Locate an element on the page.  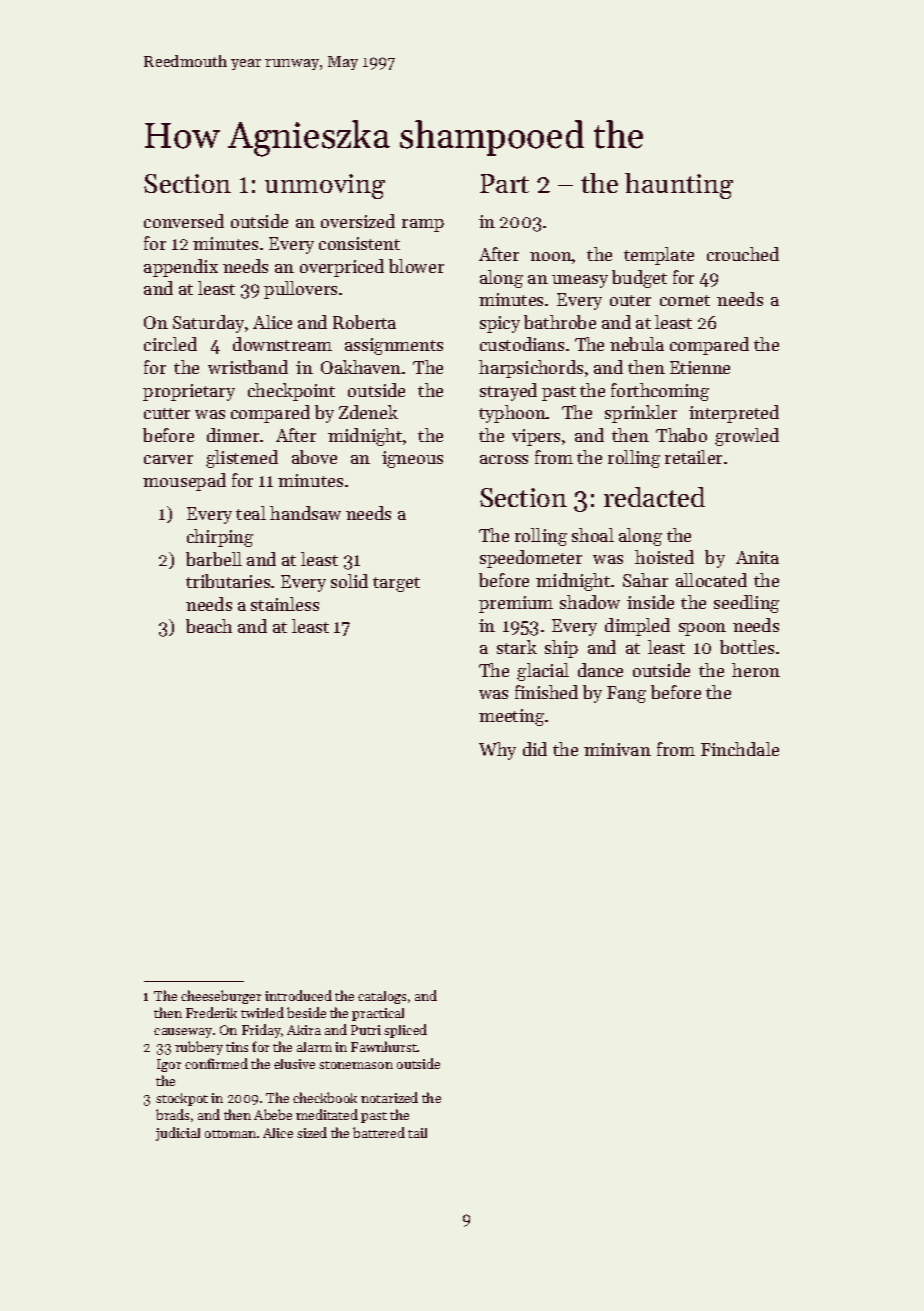
catalogs is located at coordinates (382, 997).
